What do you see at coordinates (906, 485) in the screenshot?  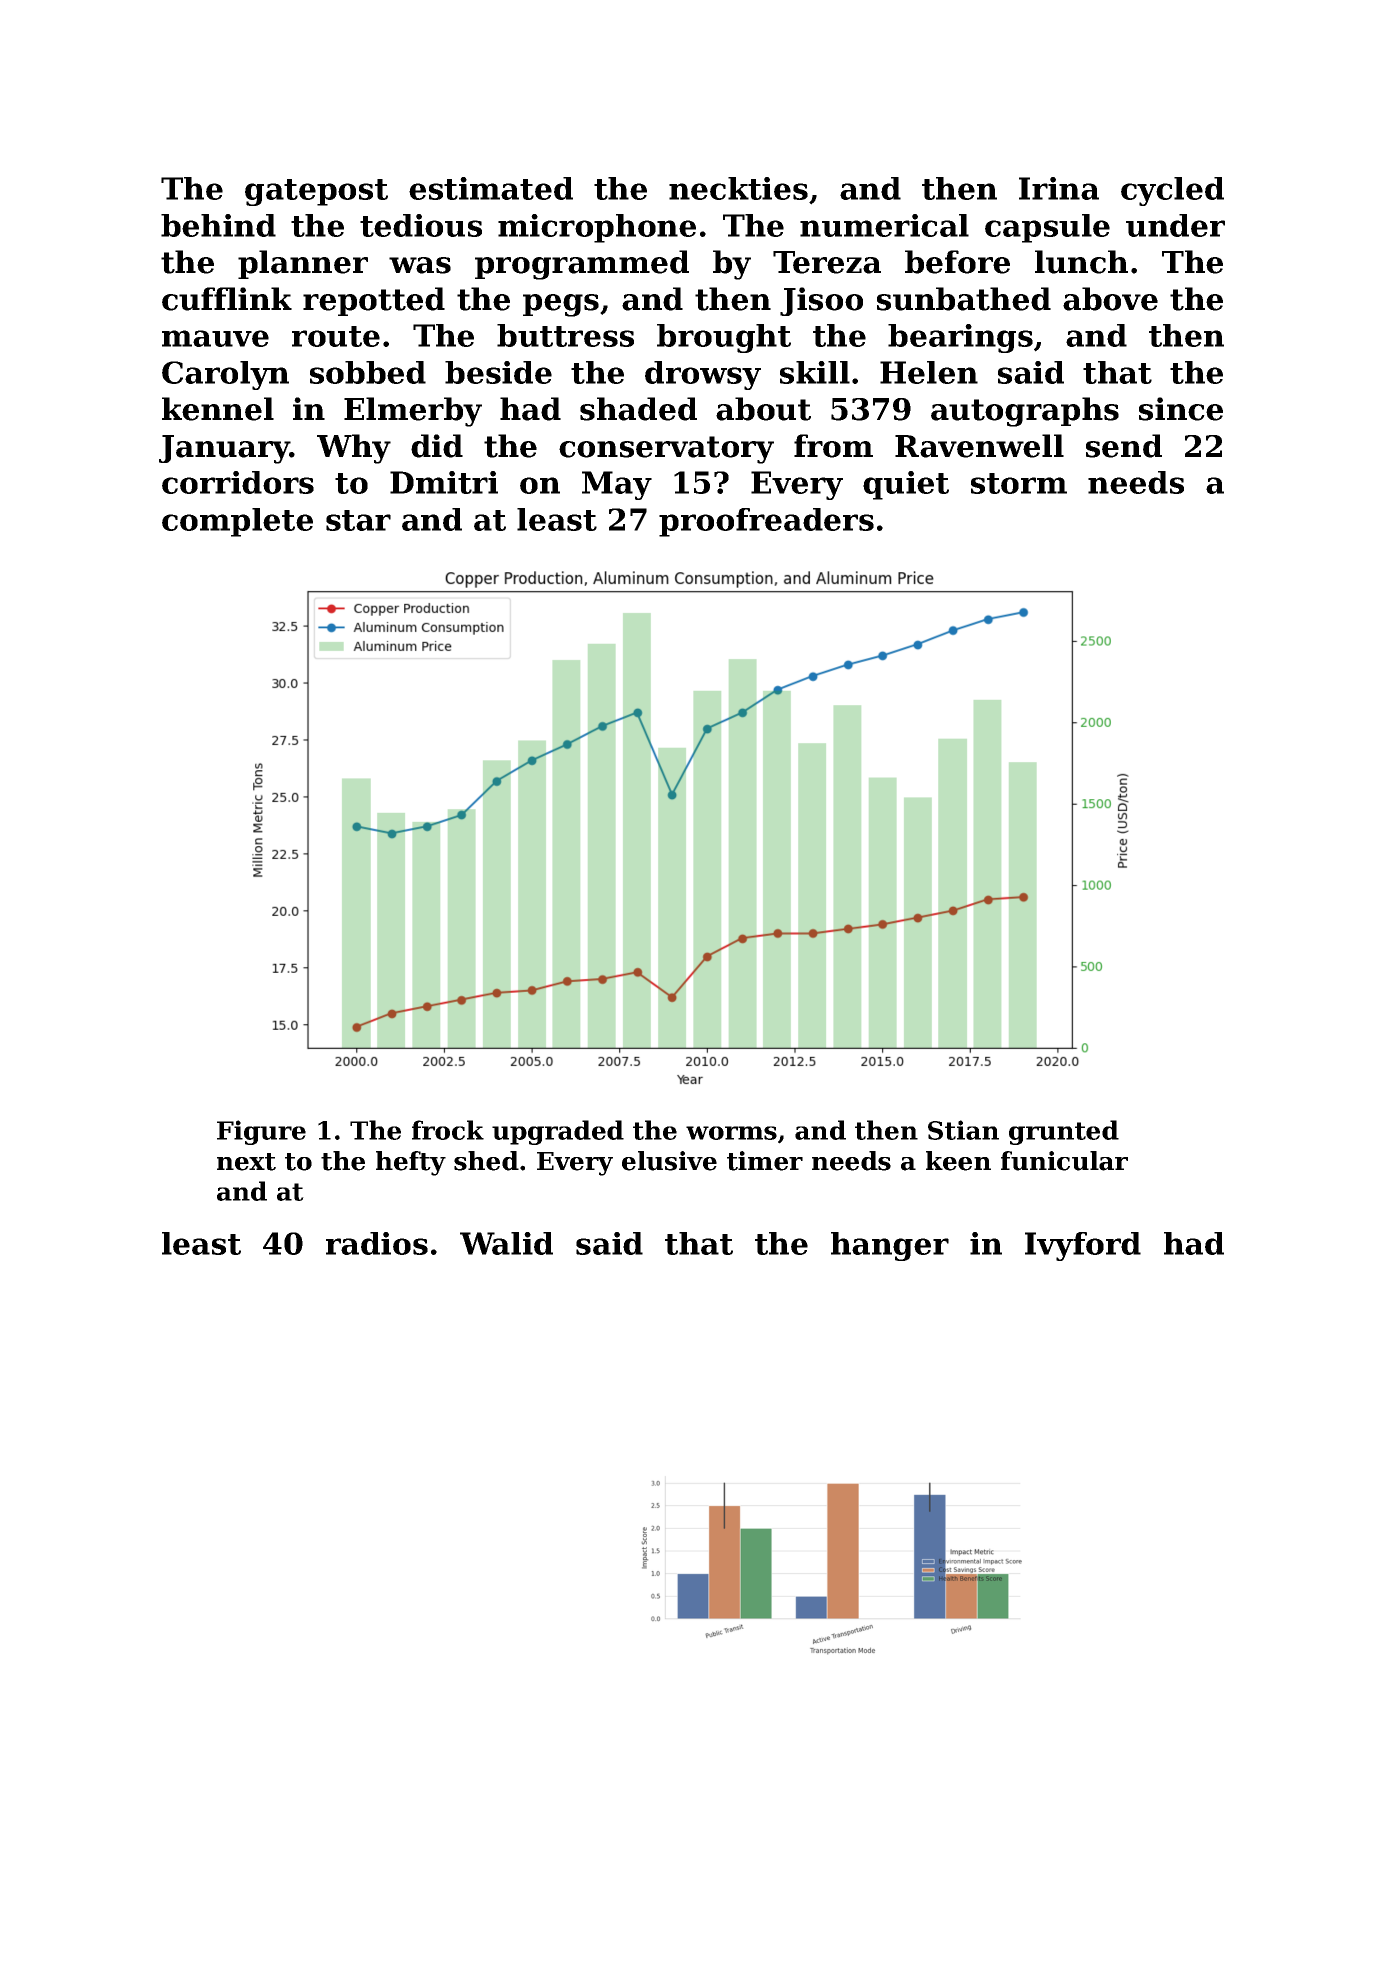 I see `quiet` at bounding box center [906, 485].
